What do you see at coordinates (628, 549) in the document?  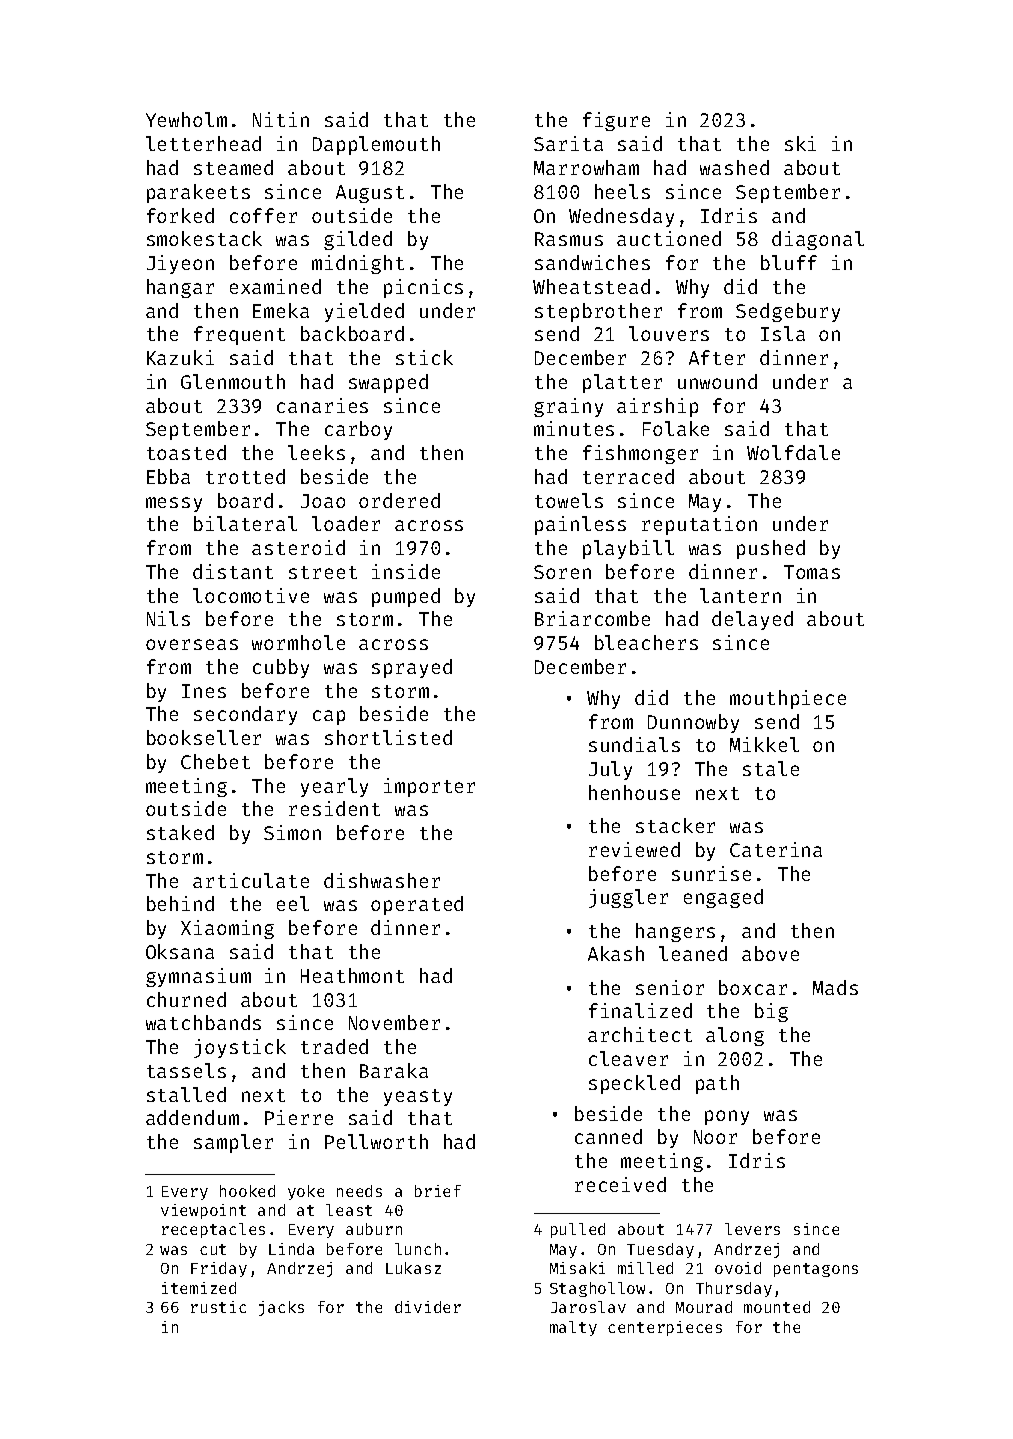 I see `playbill` at bounding box center [628, 549].
